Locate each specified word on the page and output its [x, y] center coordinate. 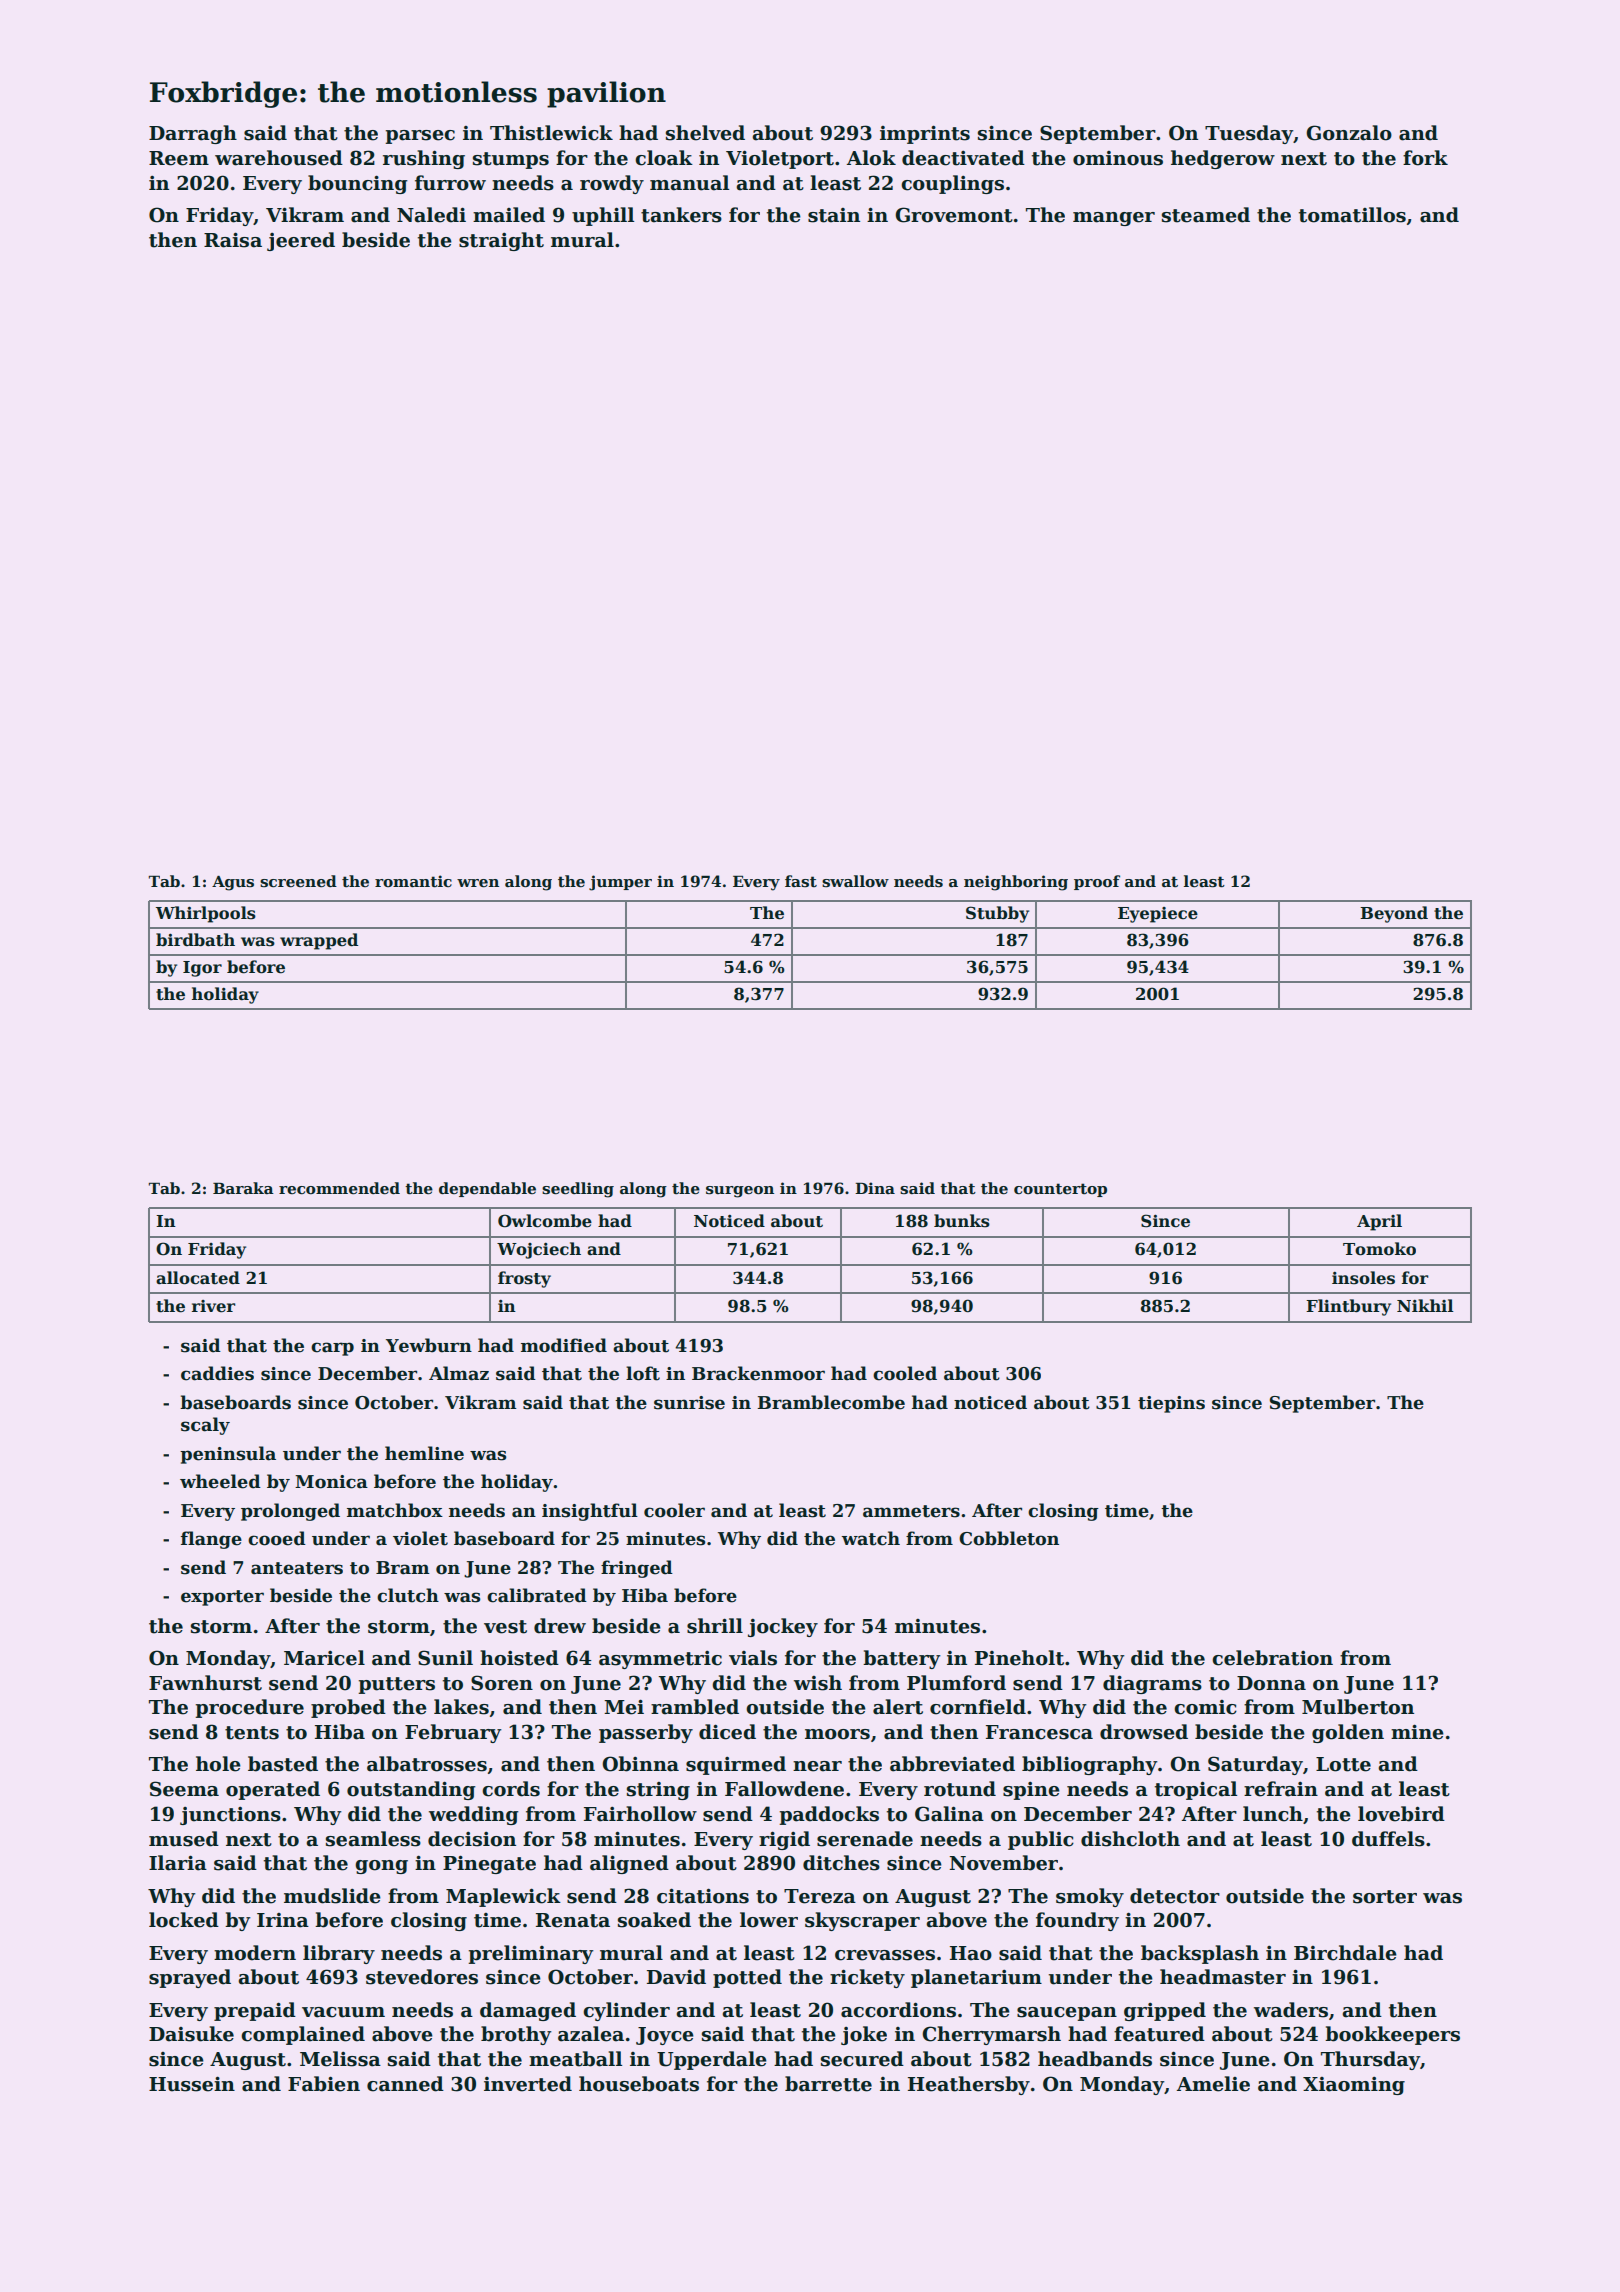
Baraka [243, 1188]
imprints [925, 134]
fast [801, 881]
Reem [179, 158]
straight [501, 241]
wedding [474, 1815]
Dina [875, 1188]
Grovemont [954, 215]
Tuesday [1249, 134]
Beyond [1394, 914]
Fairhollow [640, 1814]
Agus [233, 883]
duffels [1388, 1839]
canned [405, 2084]
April [1379, 1222]
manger [1114, 219]
